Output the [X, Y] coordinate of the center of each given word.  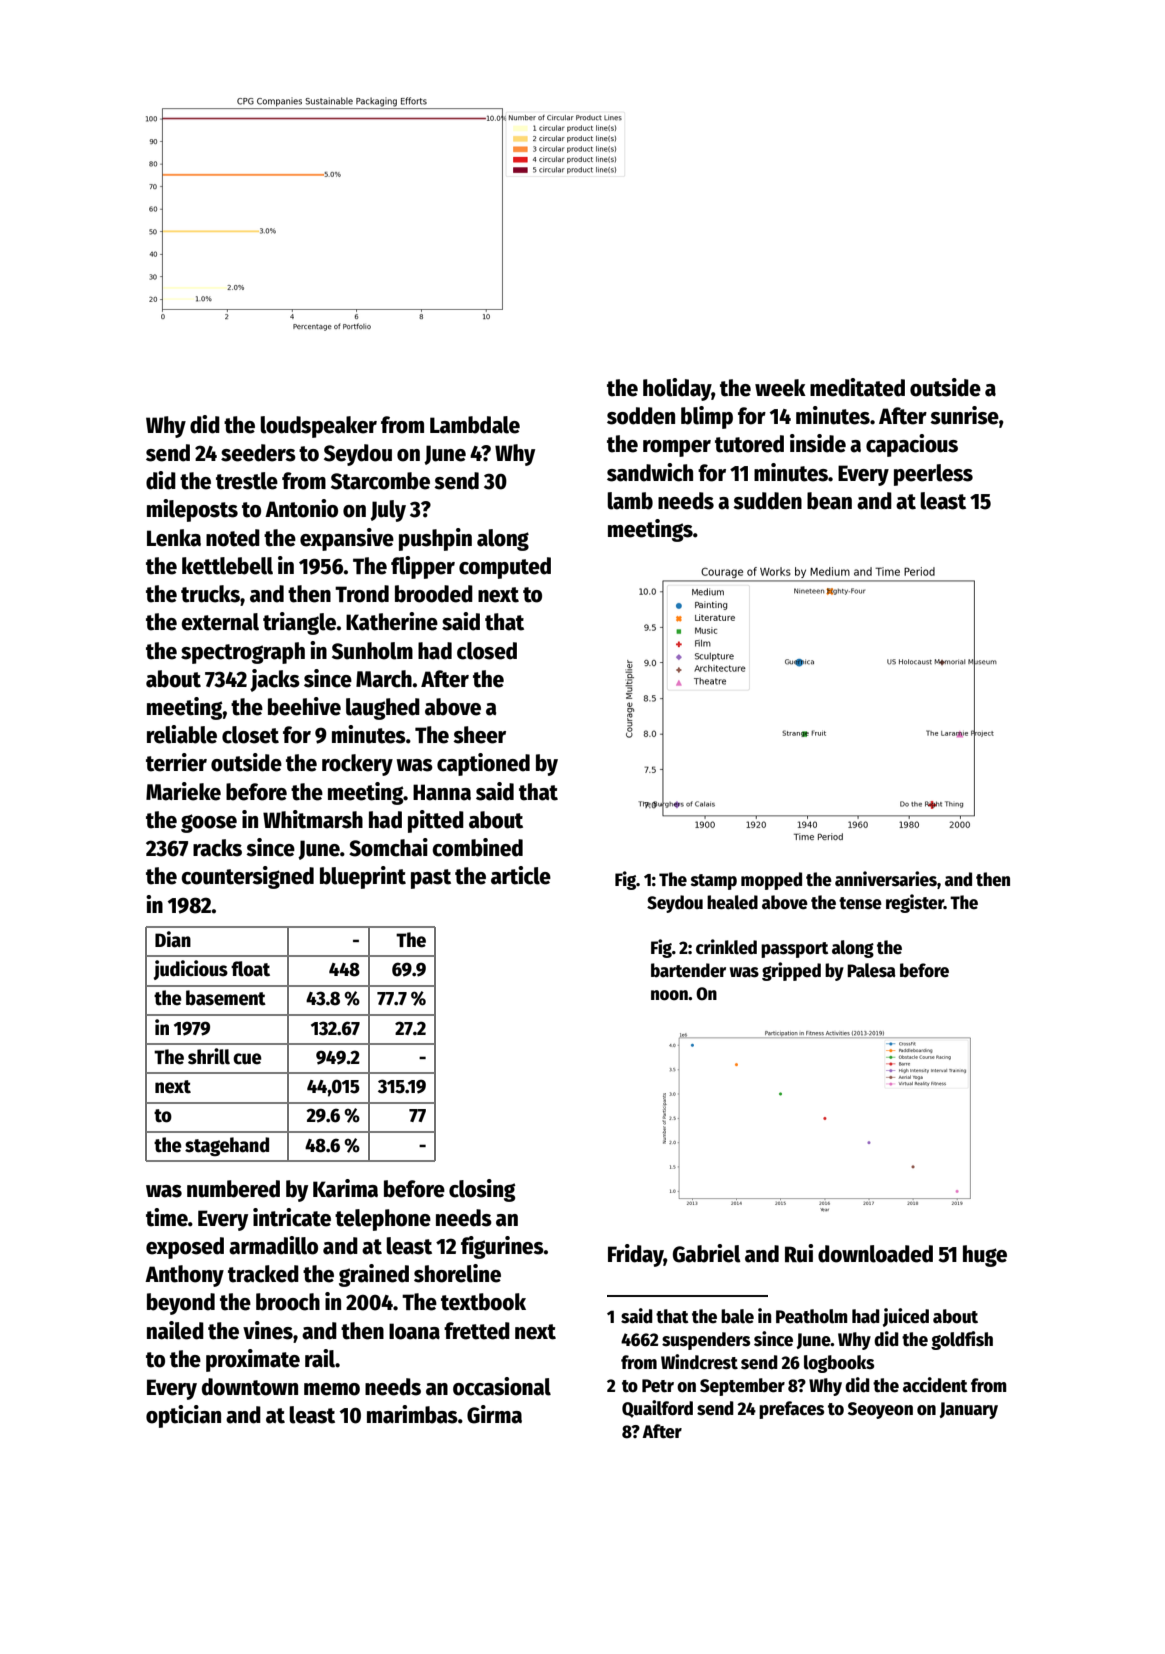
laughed [383, 709]
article [521, 875]
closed [487, 651]
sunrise [964, 415]
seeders [258, 453]
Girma [494, 1414]
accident [935, 1385]
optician [183, 1416]
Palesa [871, 970]
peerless [933, 475]
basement [226, 998]
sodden [641, 416]
